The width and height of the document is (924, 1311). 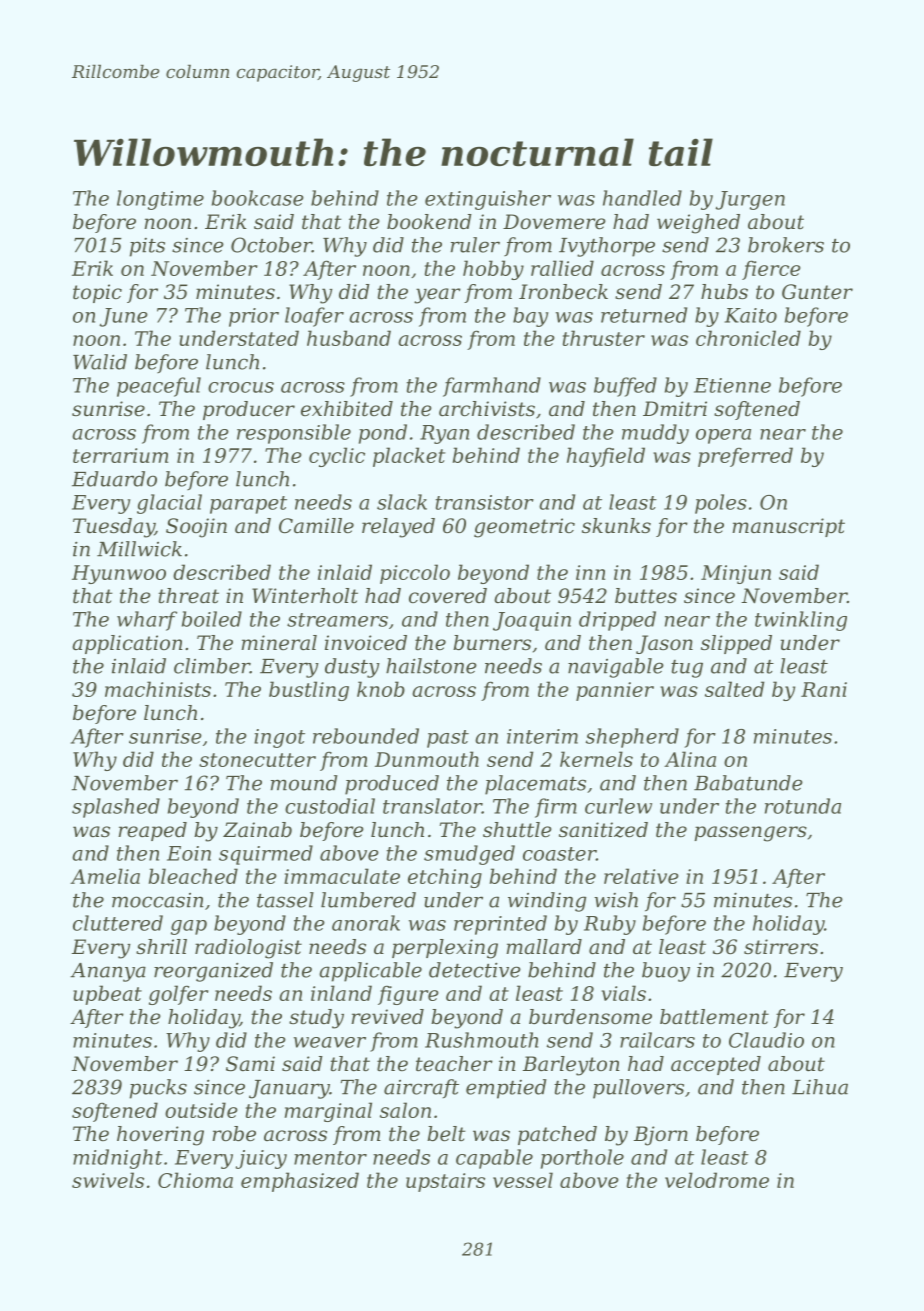 What do you see at coordinates (366, 736) in the document?
I see `rebounded` at bounding box center [366, 736].
